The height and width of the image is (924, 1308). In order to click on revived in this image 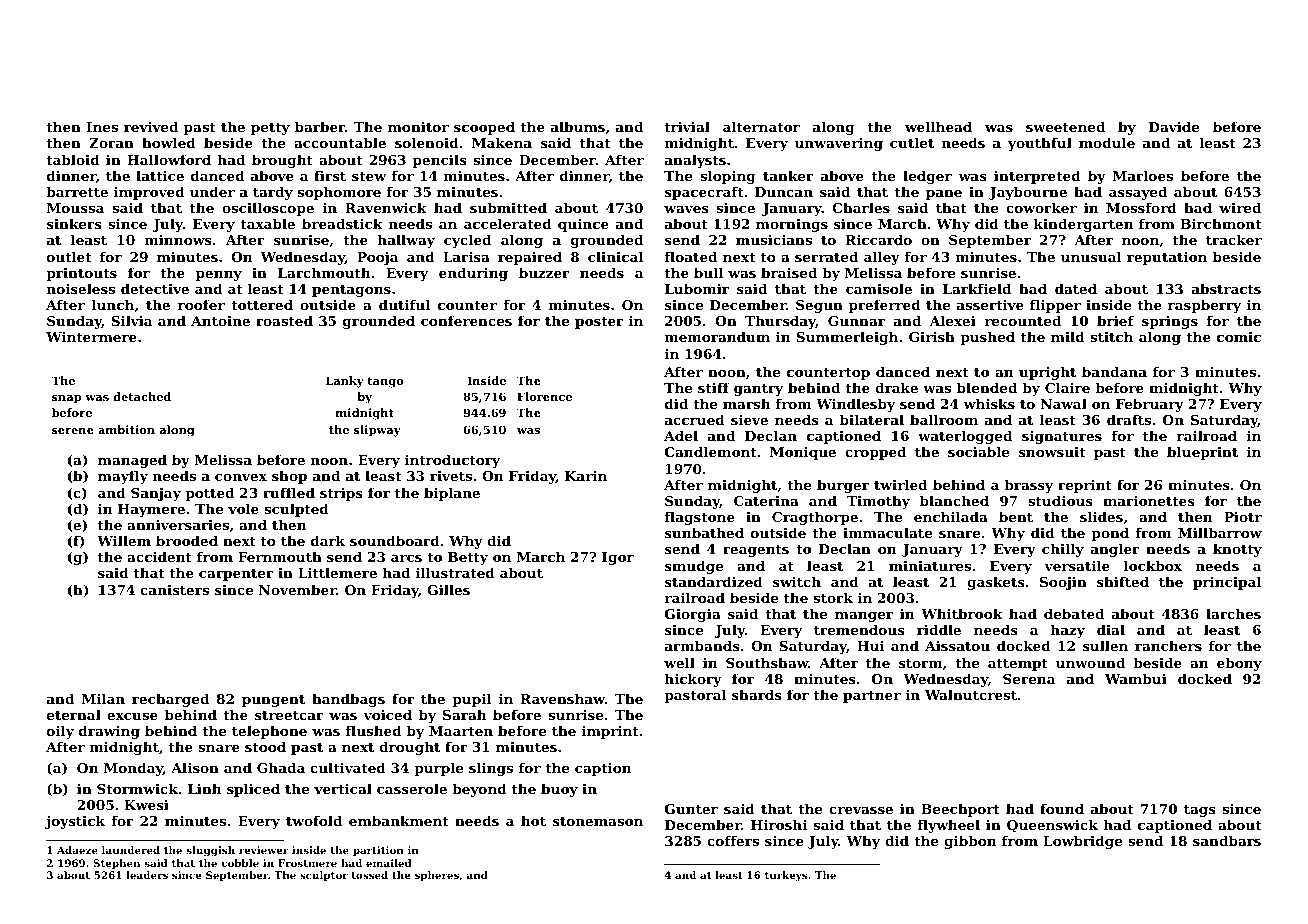, I will do `click(151, 126)`.
